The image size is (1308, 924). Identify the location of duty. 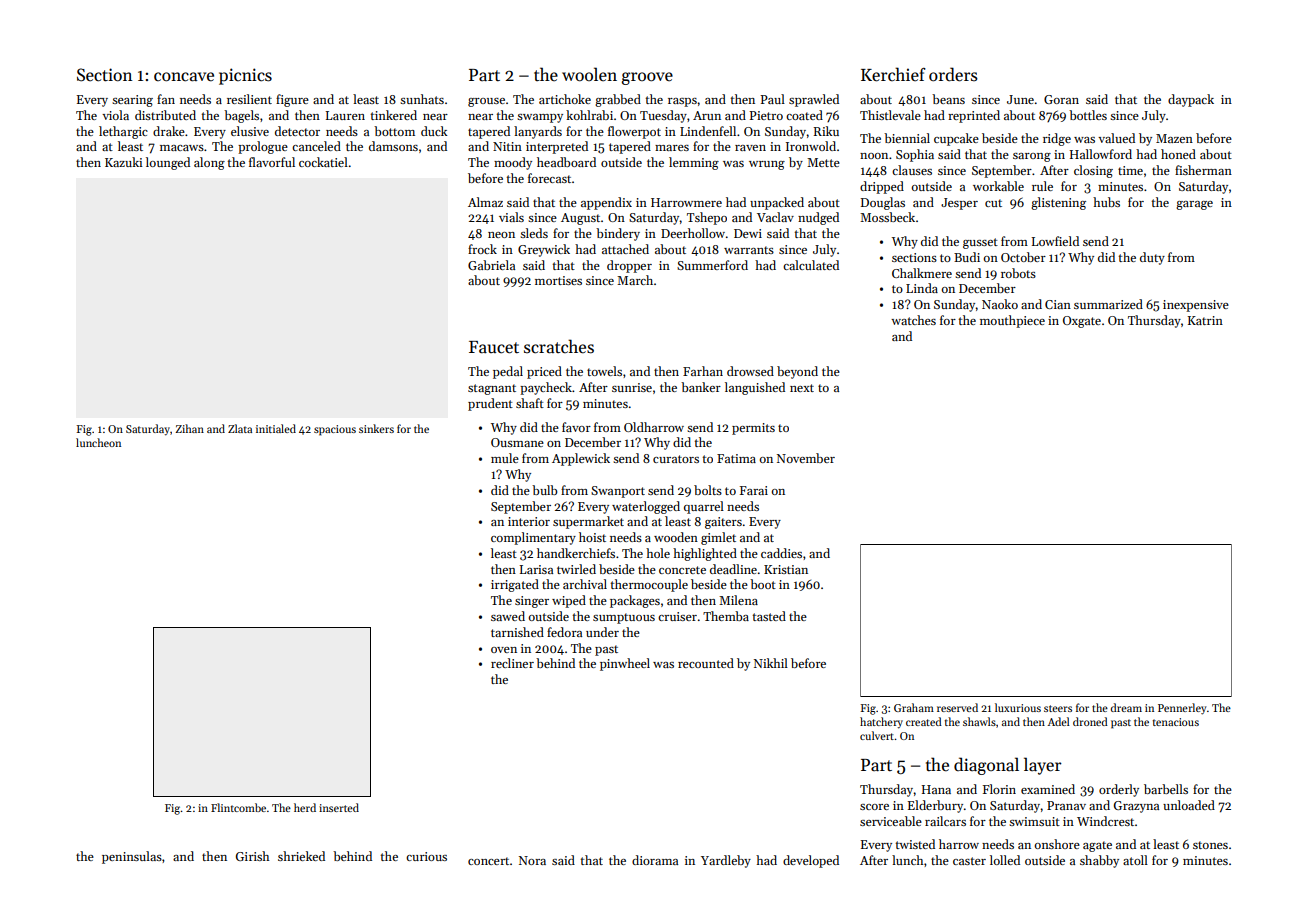
(1152, 258).
